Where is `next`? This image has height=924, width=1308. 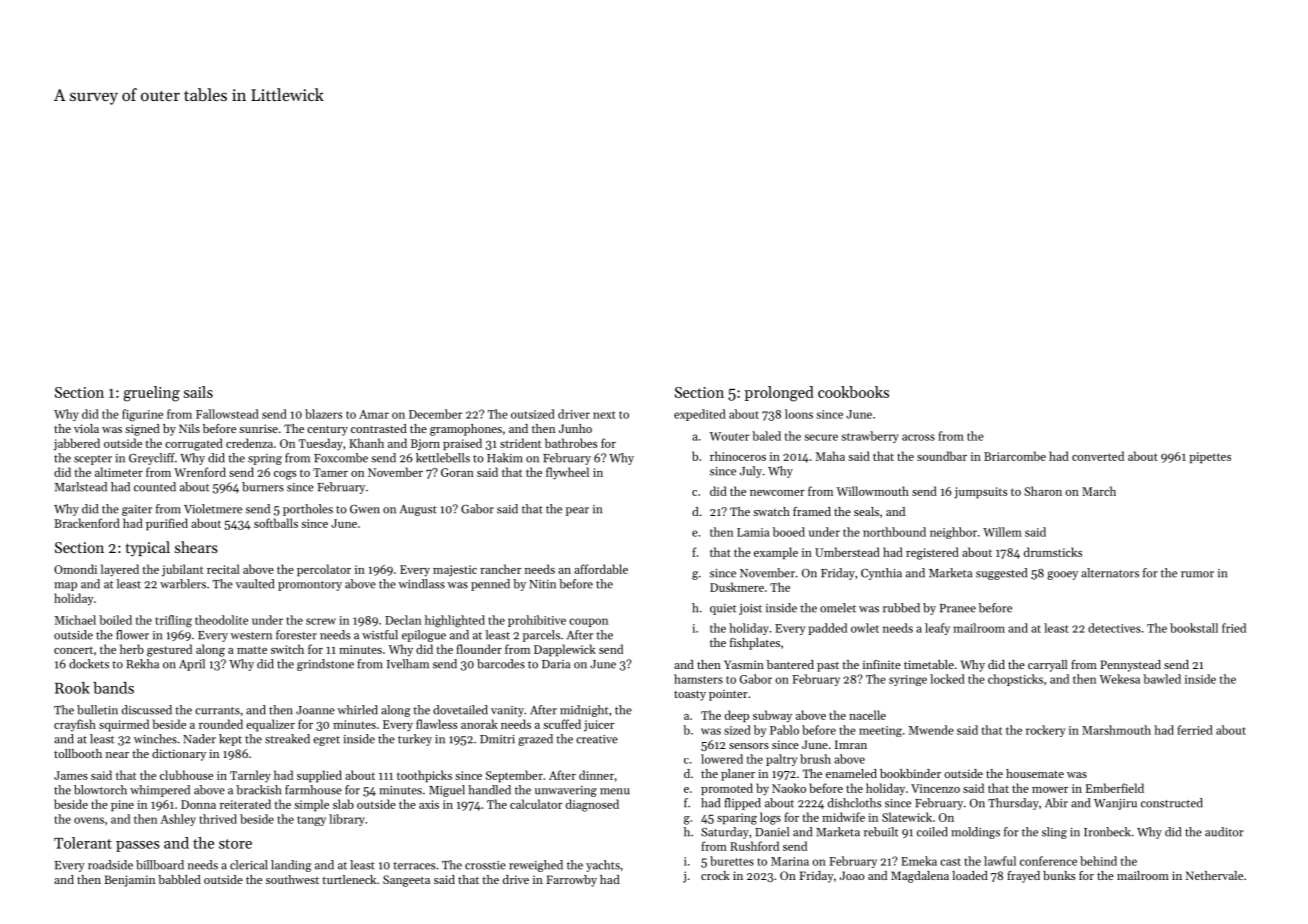
next is located at coordinates (604, 415).
